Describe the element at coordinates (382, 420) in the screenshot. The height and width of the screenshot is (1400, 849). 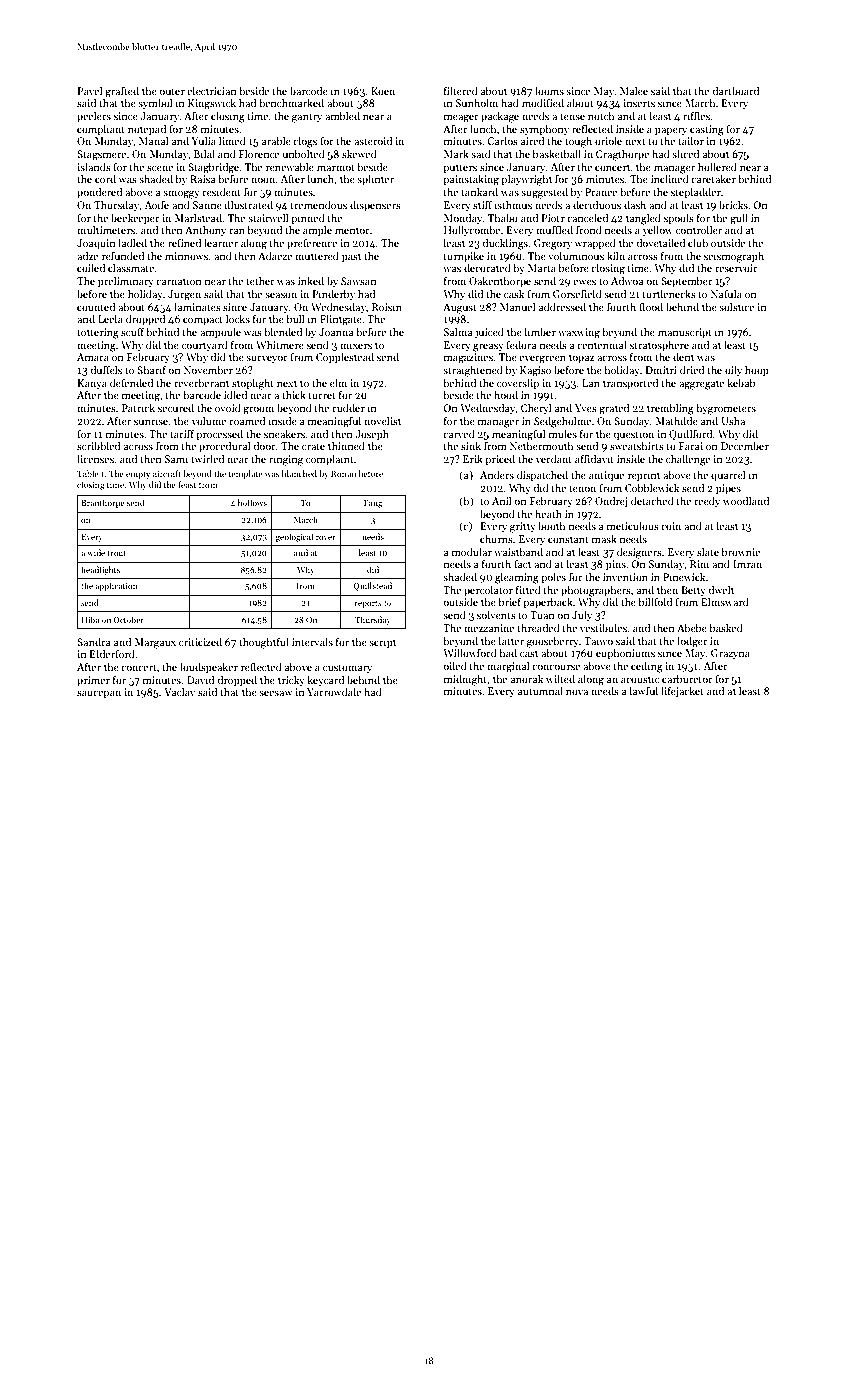
I see `novelist` at that location.
